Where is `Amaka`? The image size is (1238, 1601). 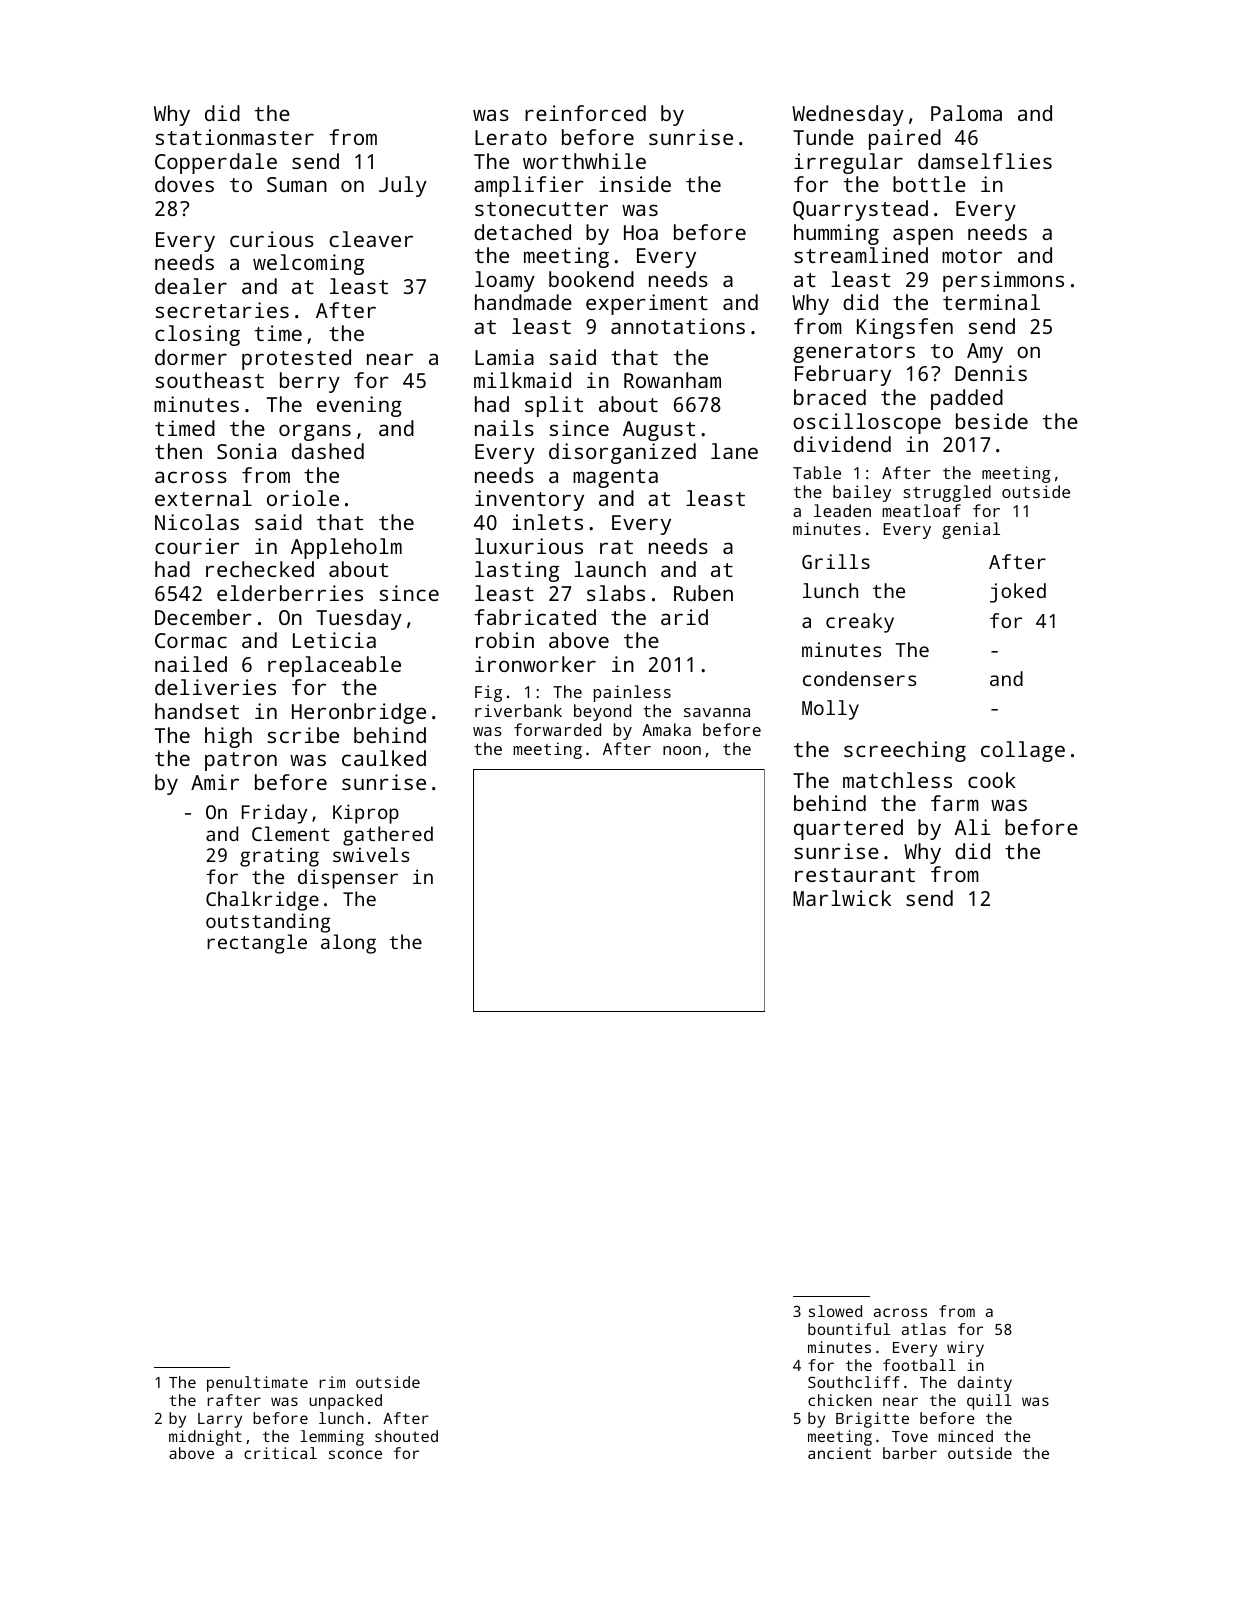
Amaka is located at coordinates (666, 729).
